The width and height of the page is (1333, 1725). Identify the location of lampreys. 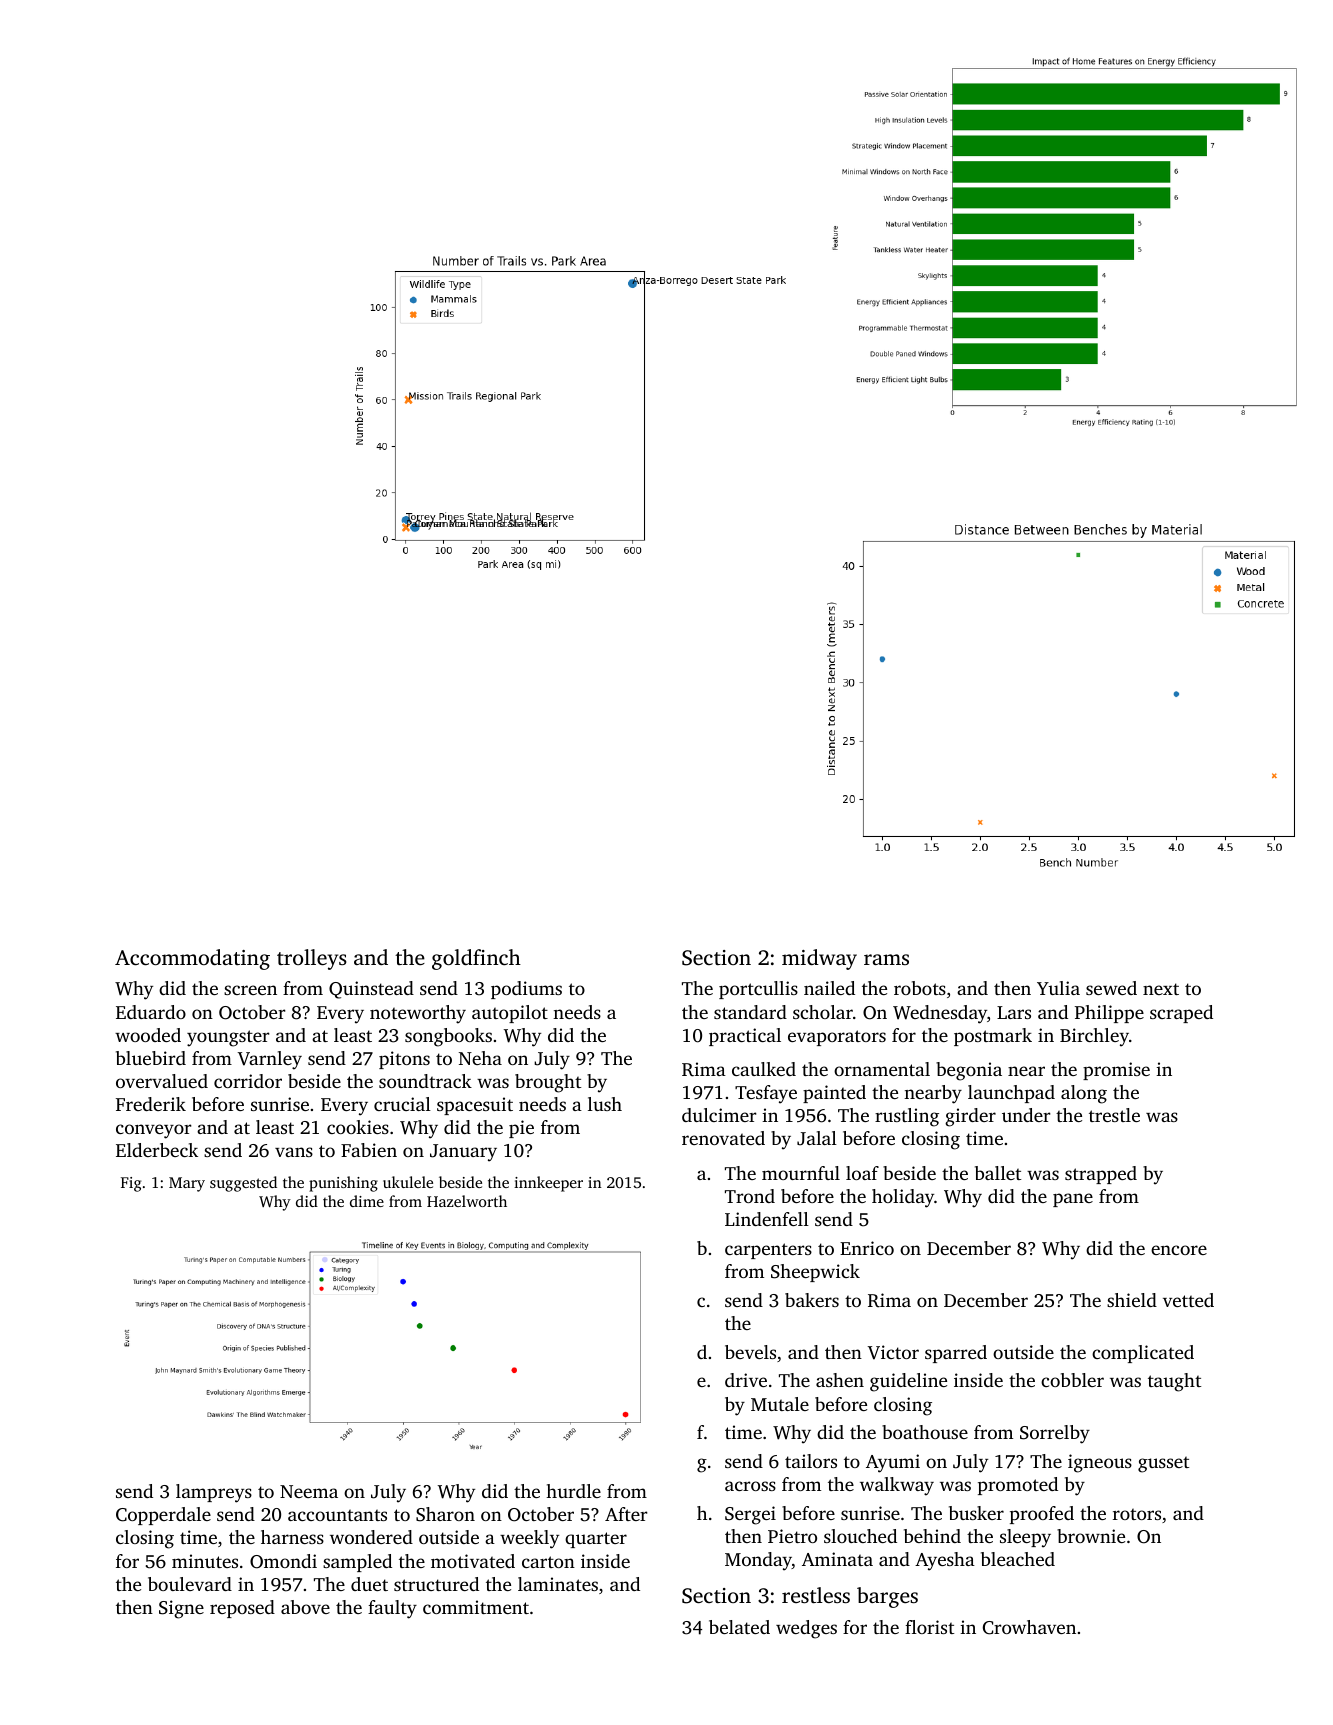
(214, 1493).
